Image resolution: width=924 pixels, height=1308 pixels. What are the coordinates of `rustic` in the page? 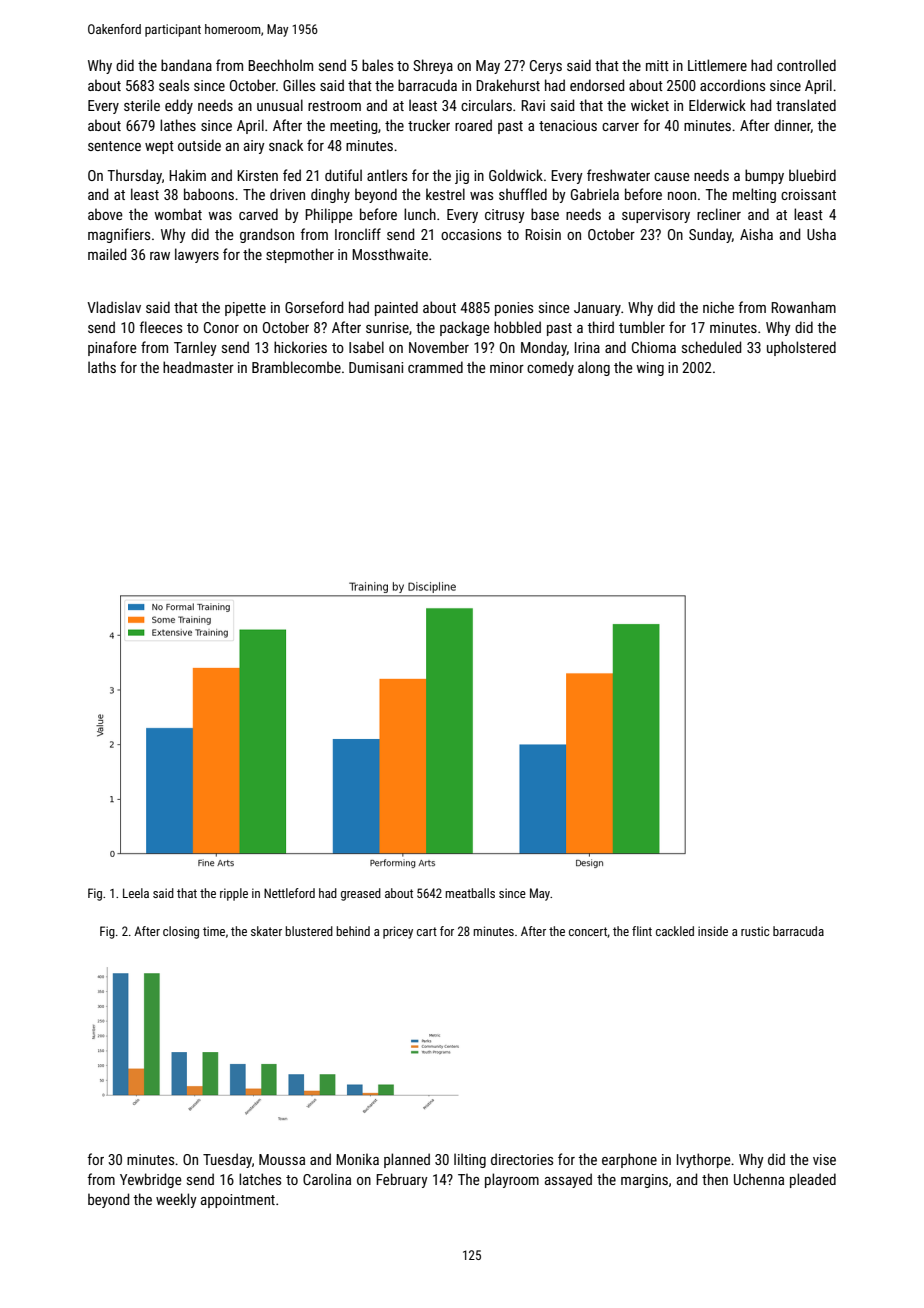 It's located at (755, 931).
